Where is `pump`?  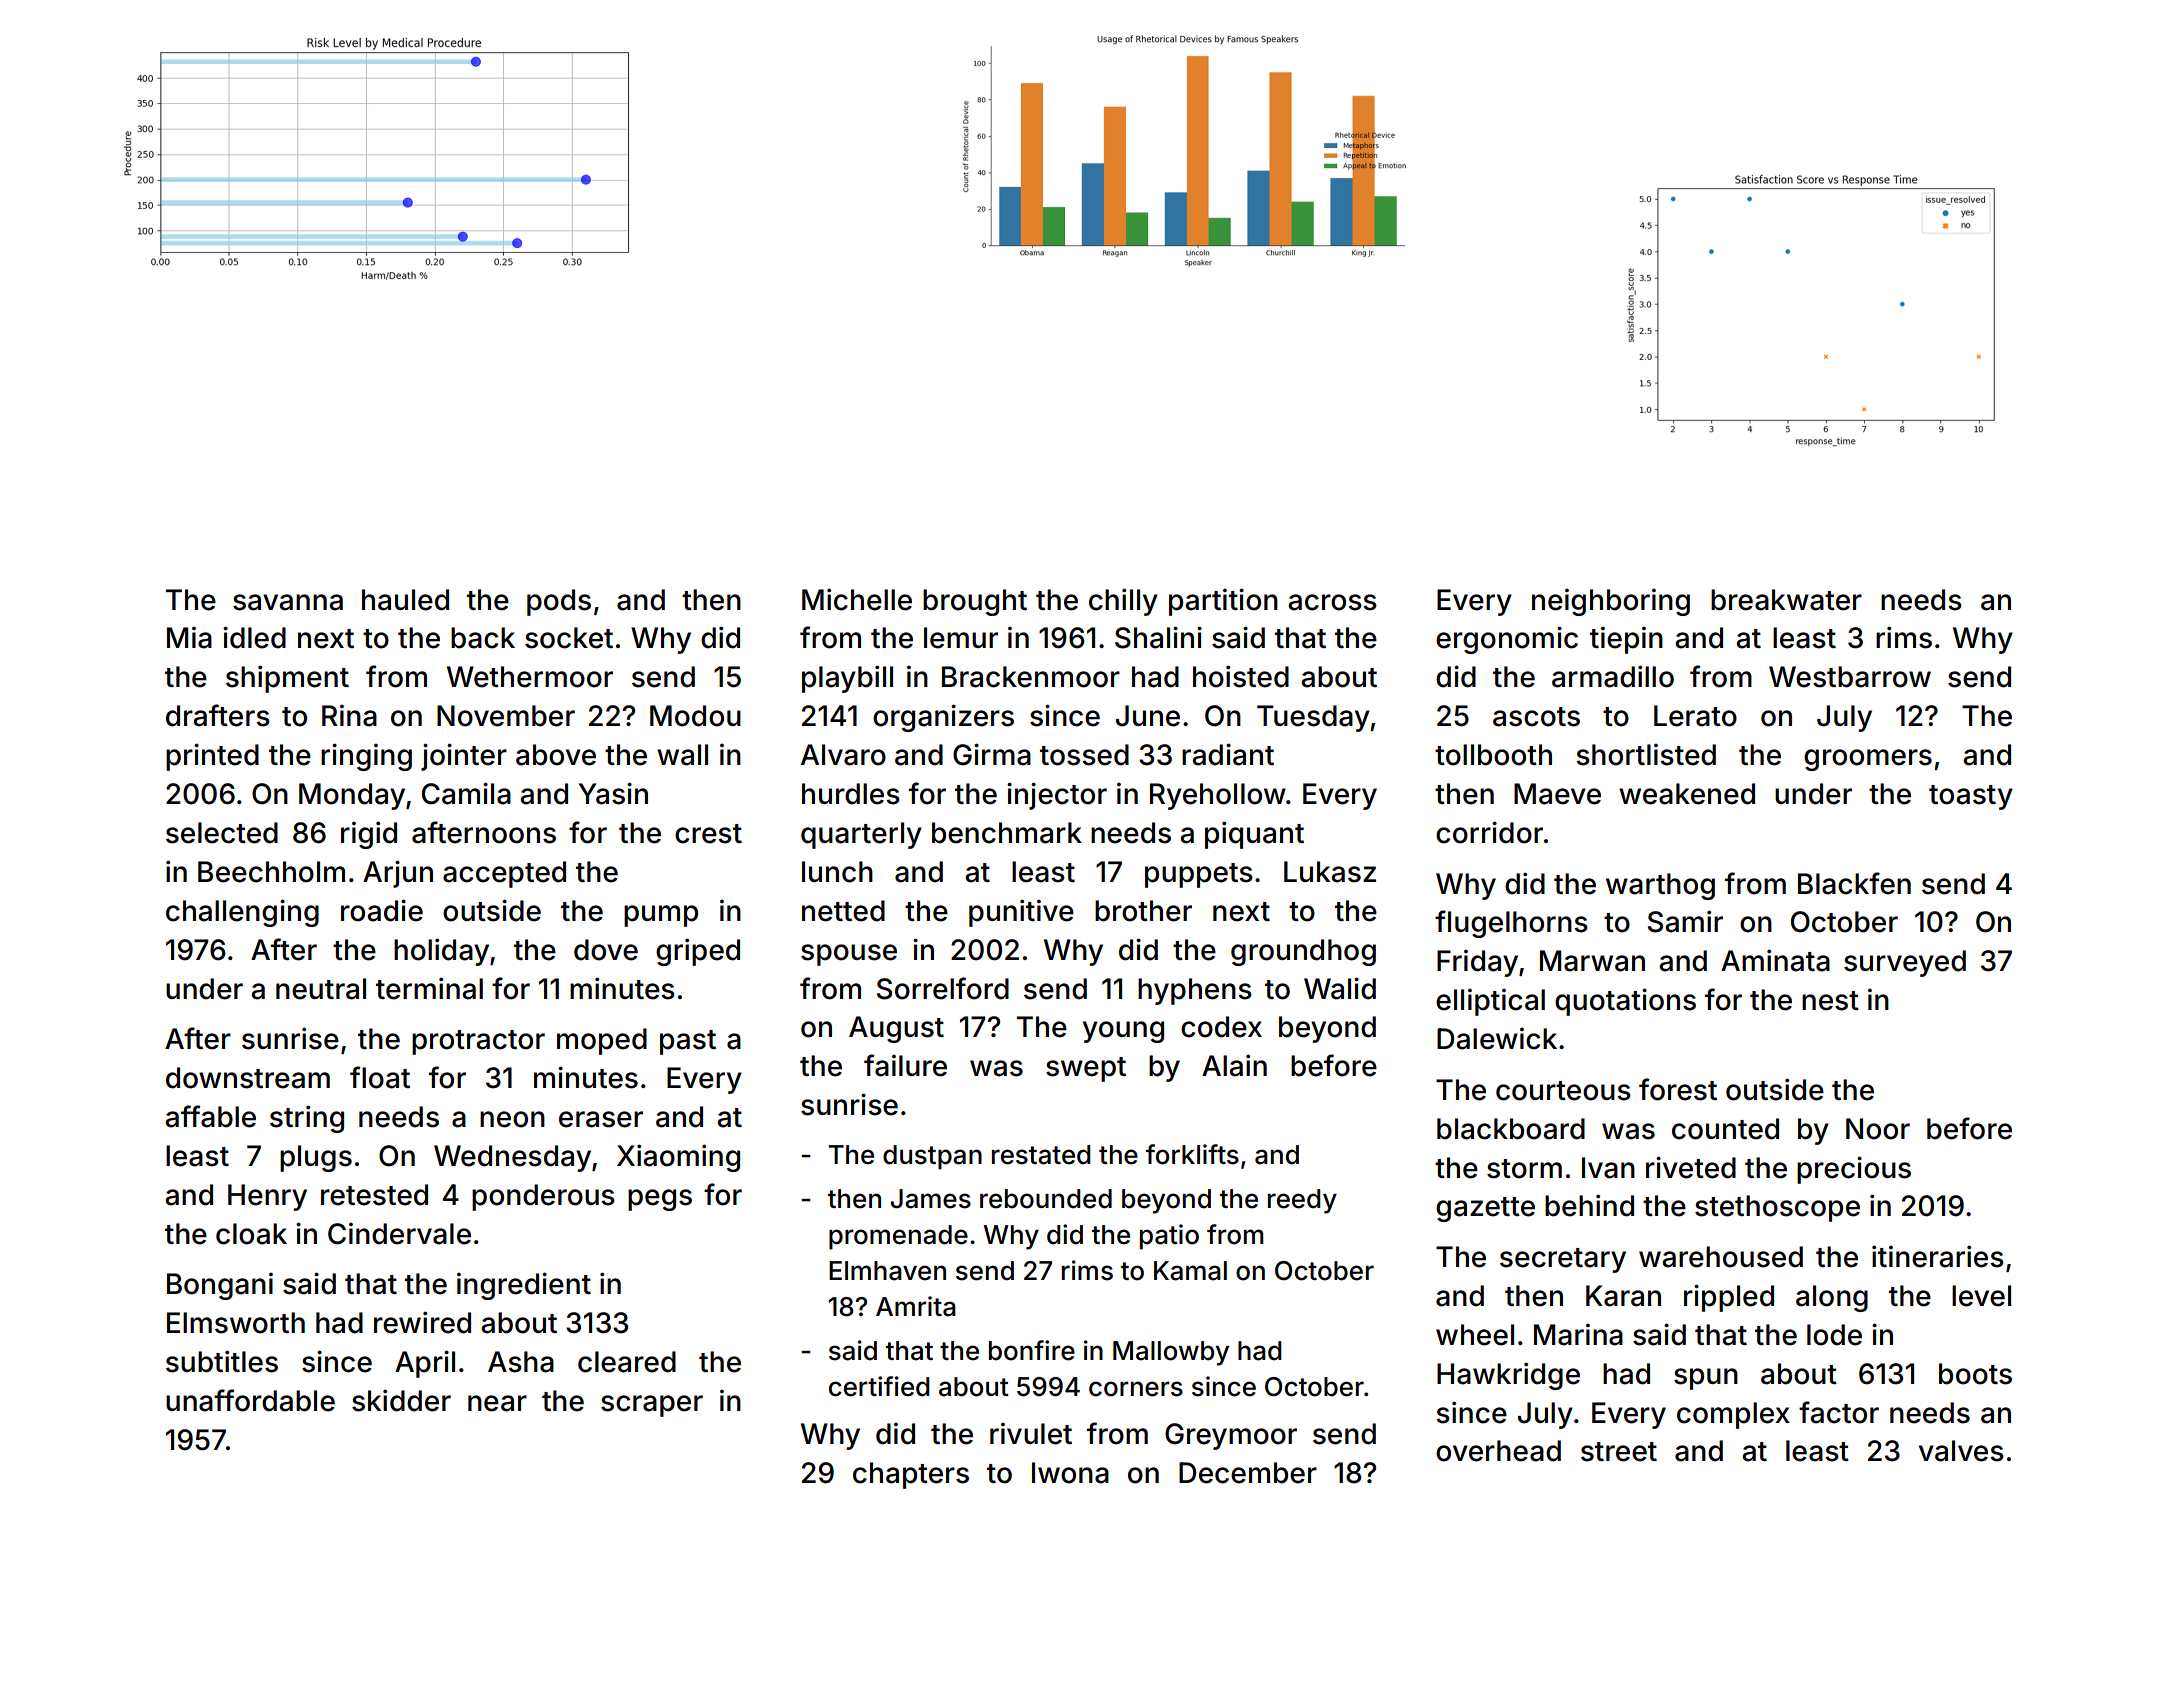 pump is located at coordinates (661, 916).
